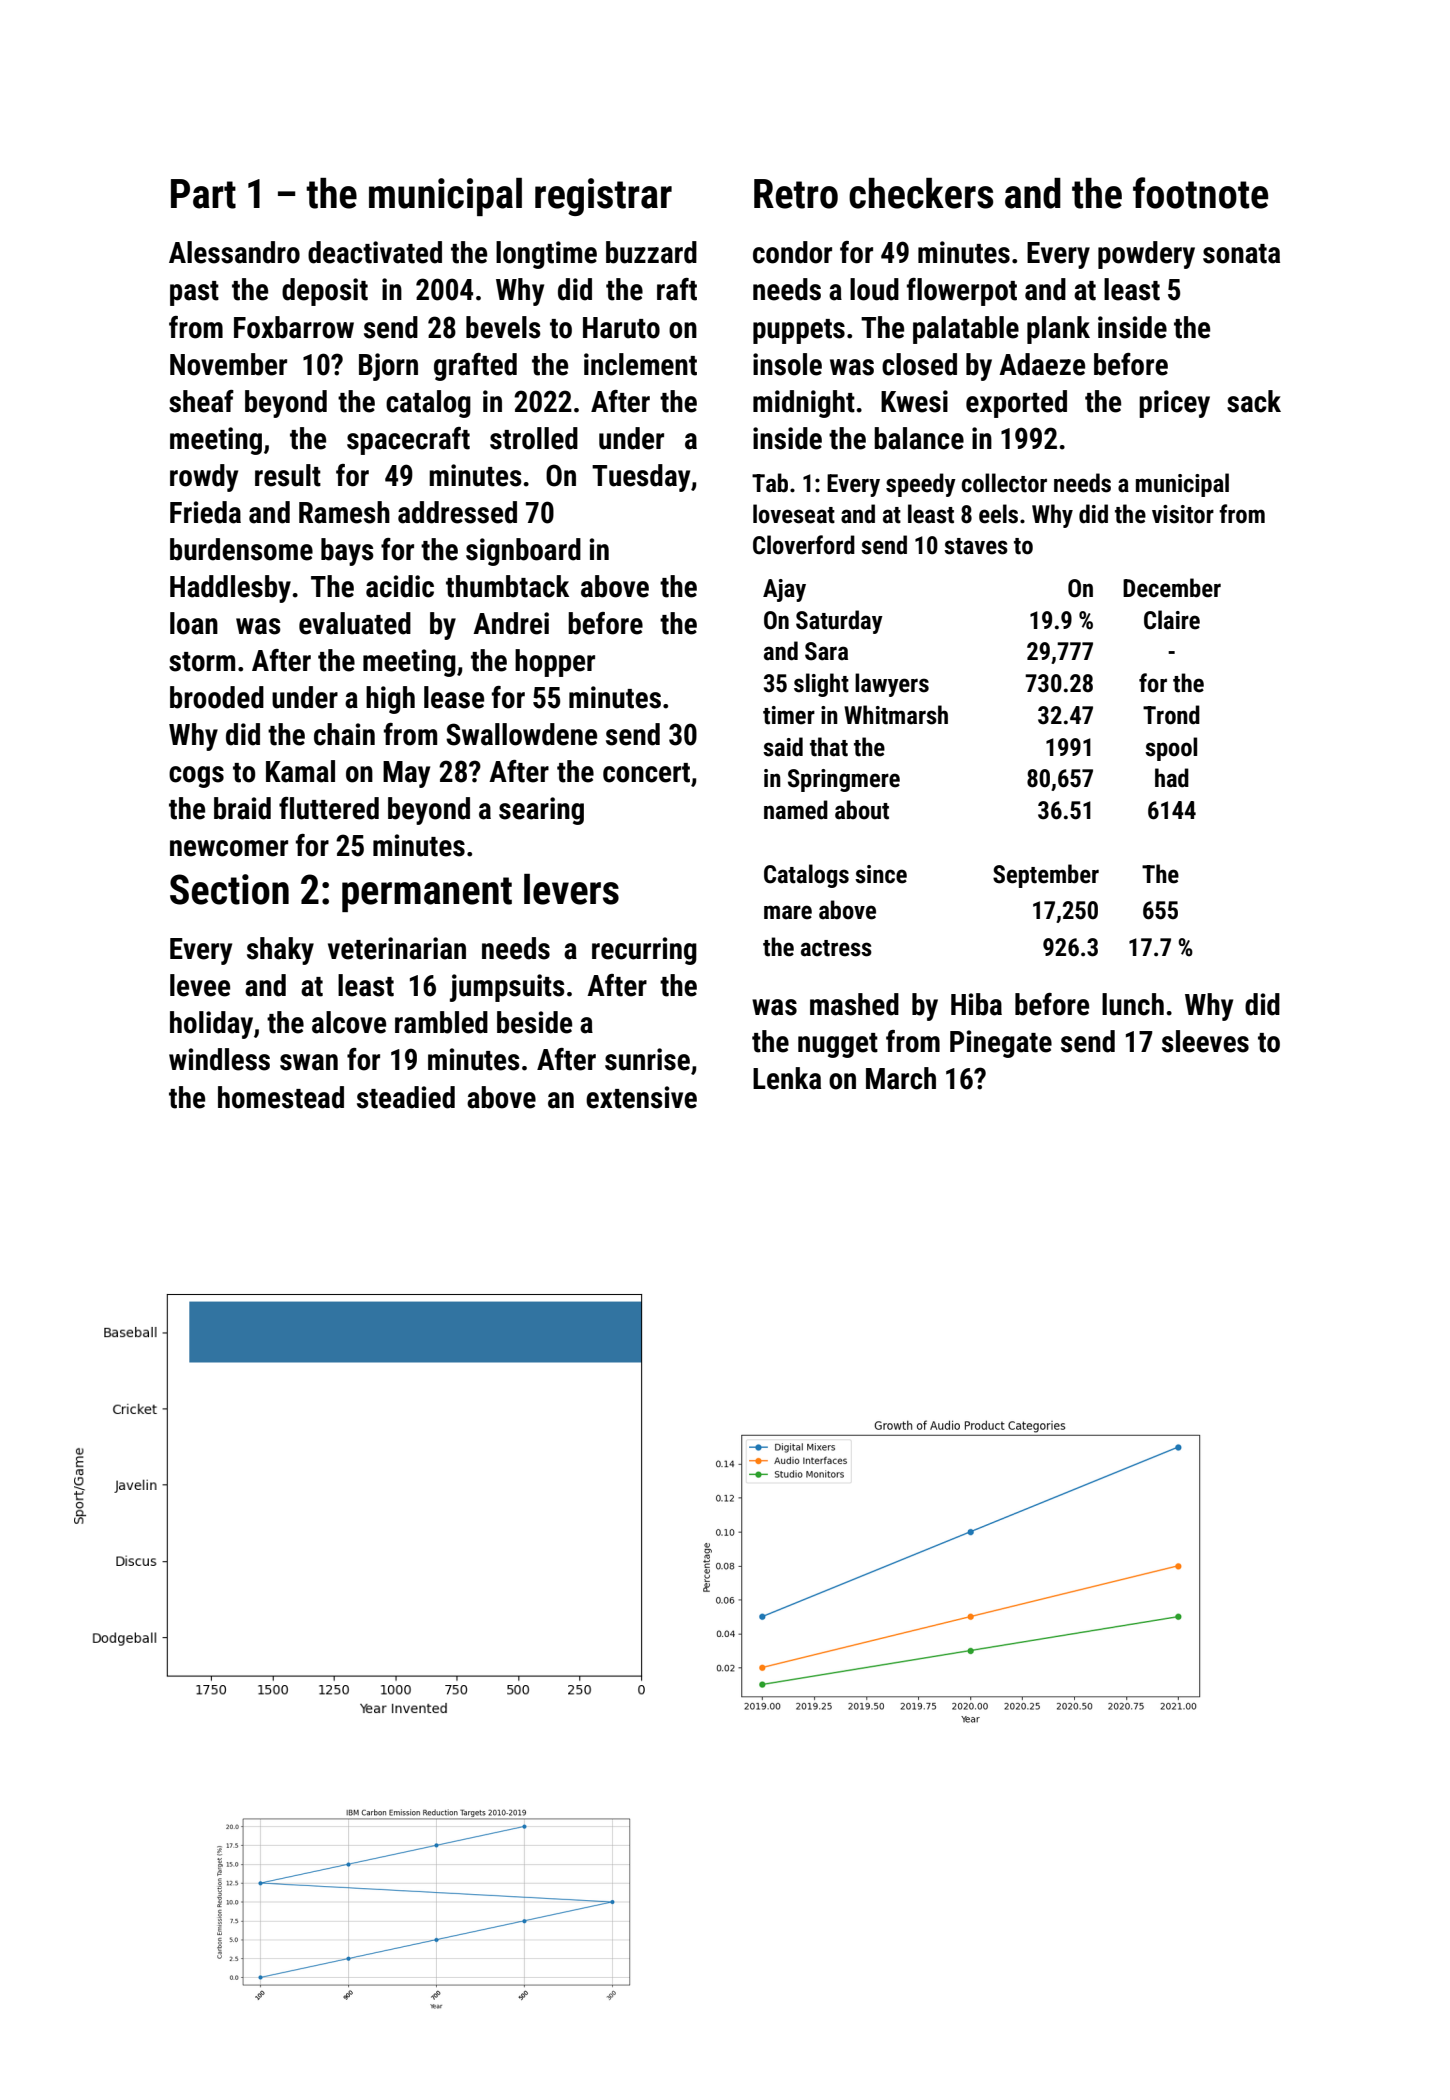 The width and height of the screenshot is (1450, 2100). I want to click on footnote, so click(1200, 193).
